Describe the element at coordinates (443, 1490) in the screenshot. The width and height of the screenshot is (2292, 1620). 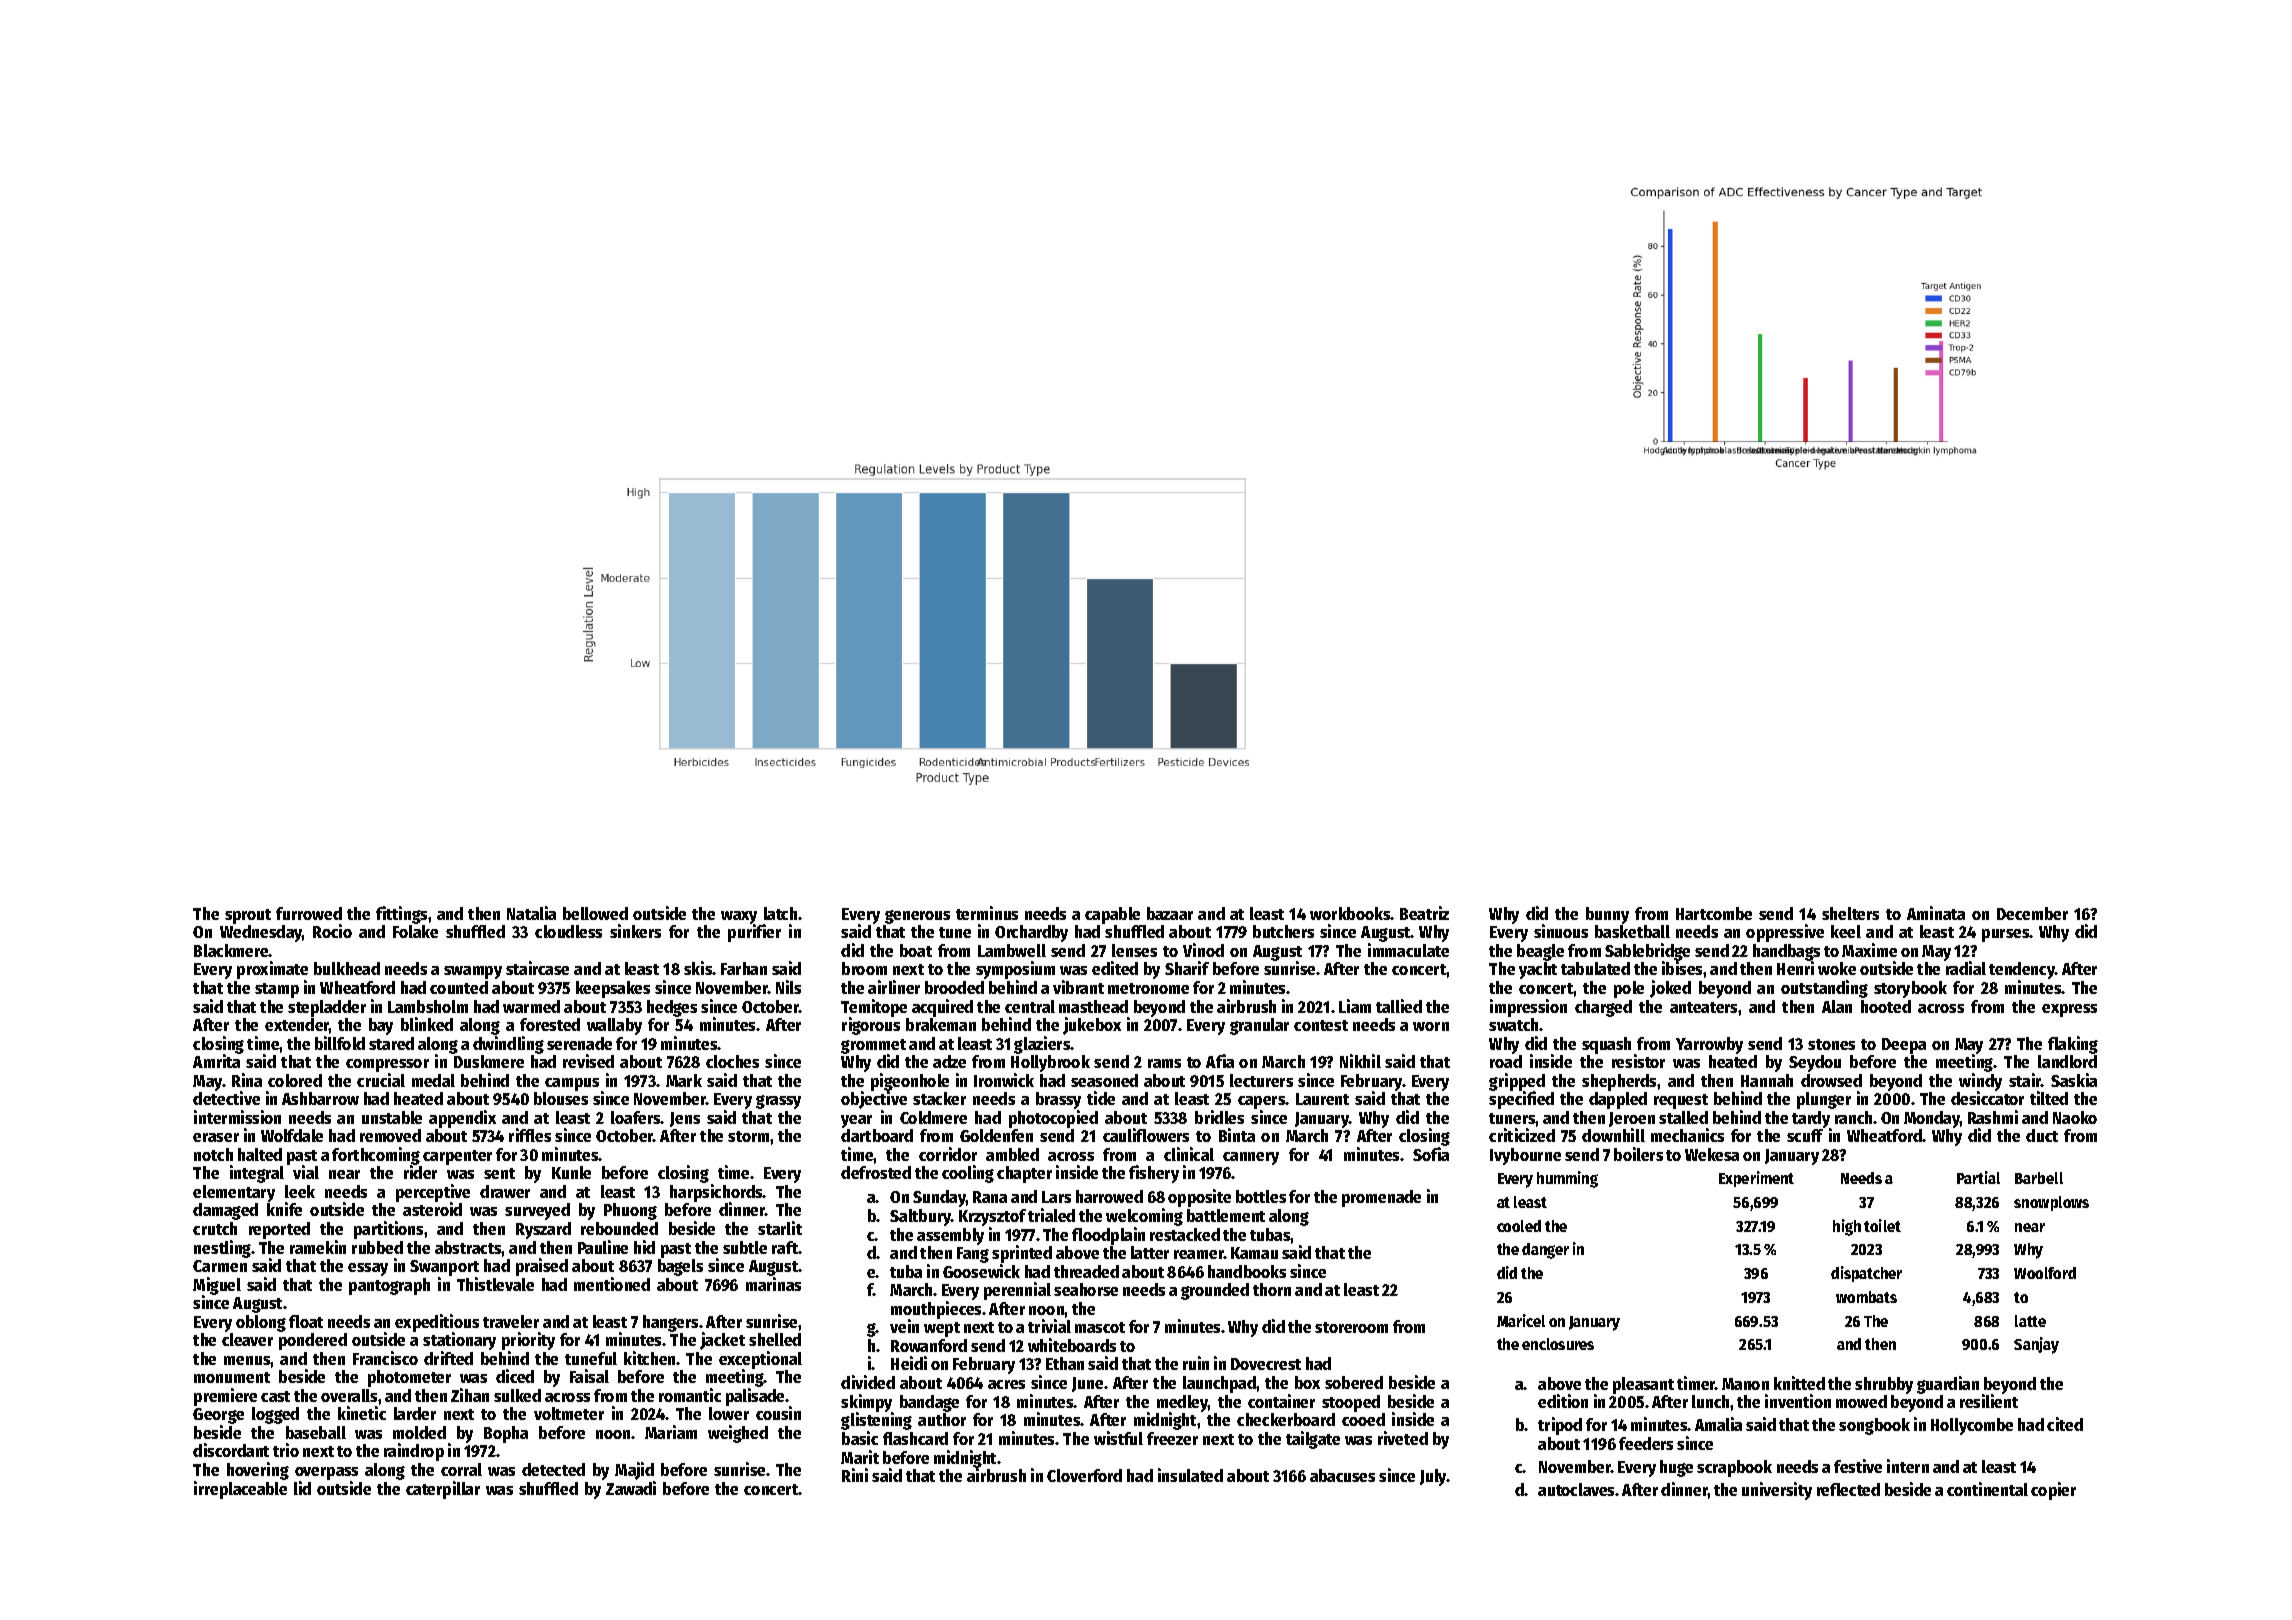
I see `caterpillar` at that location.
